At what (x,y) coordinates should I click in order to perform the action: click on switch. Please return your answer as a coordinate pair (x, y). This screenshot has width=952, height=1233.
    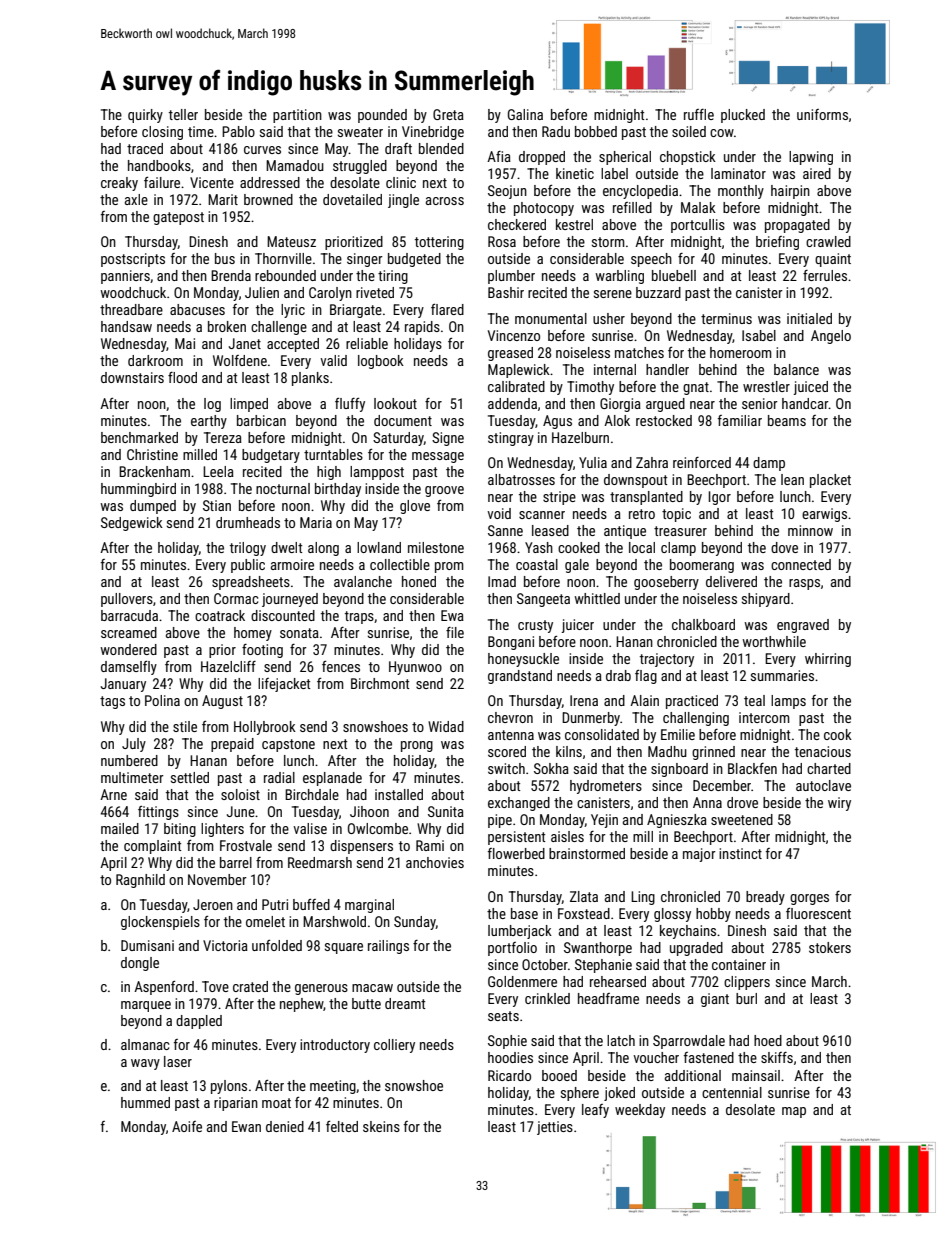
    Looking at the image, I should click on (506, 768).
